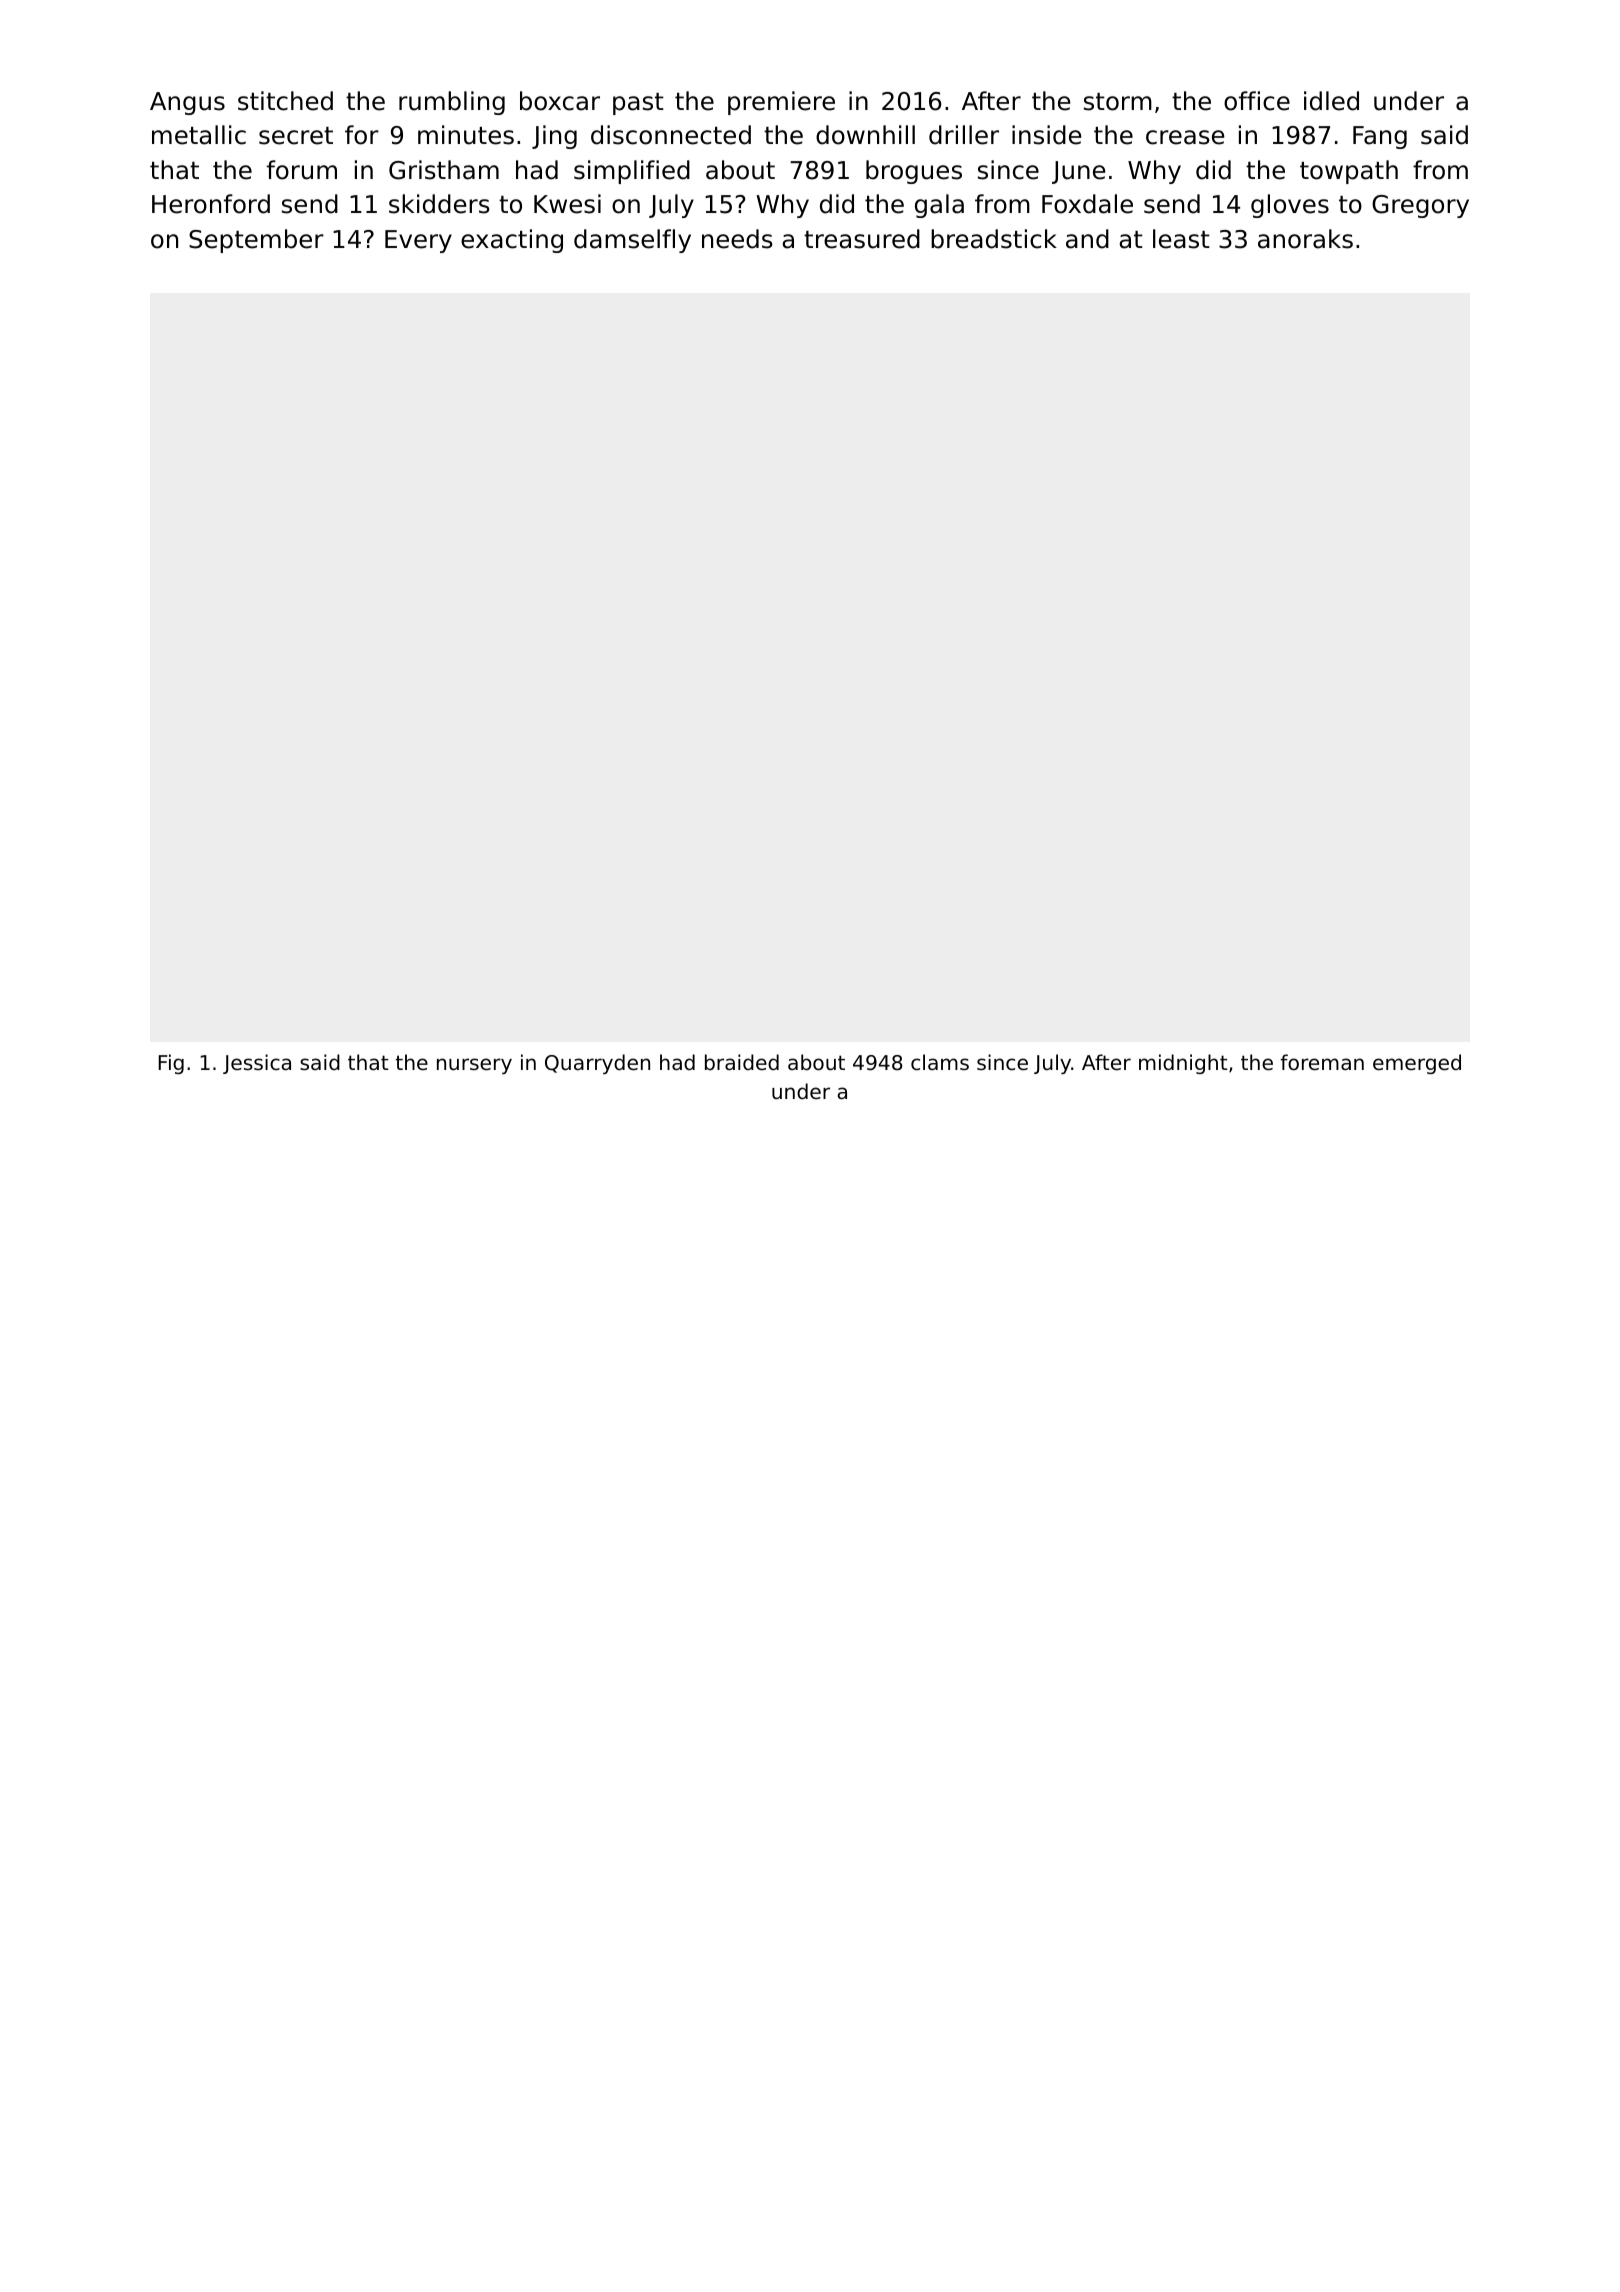  What do you see at coordinates (1322, 1062) in the page?
I see `foreman` at bounding box center [1322, 1062].
